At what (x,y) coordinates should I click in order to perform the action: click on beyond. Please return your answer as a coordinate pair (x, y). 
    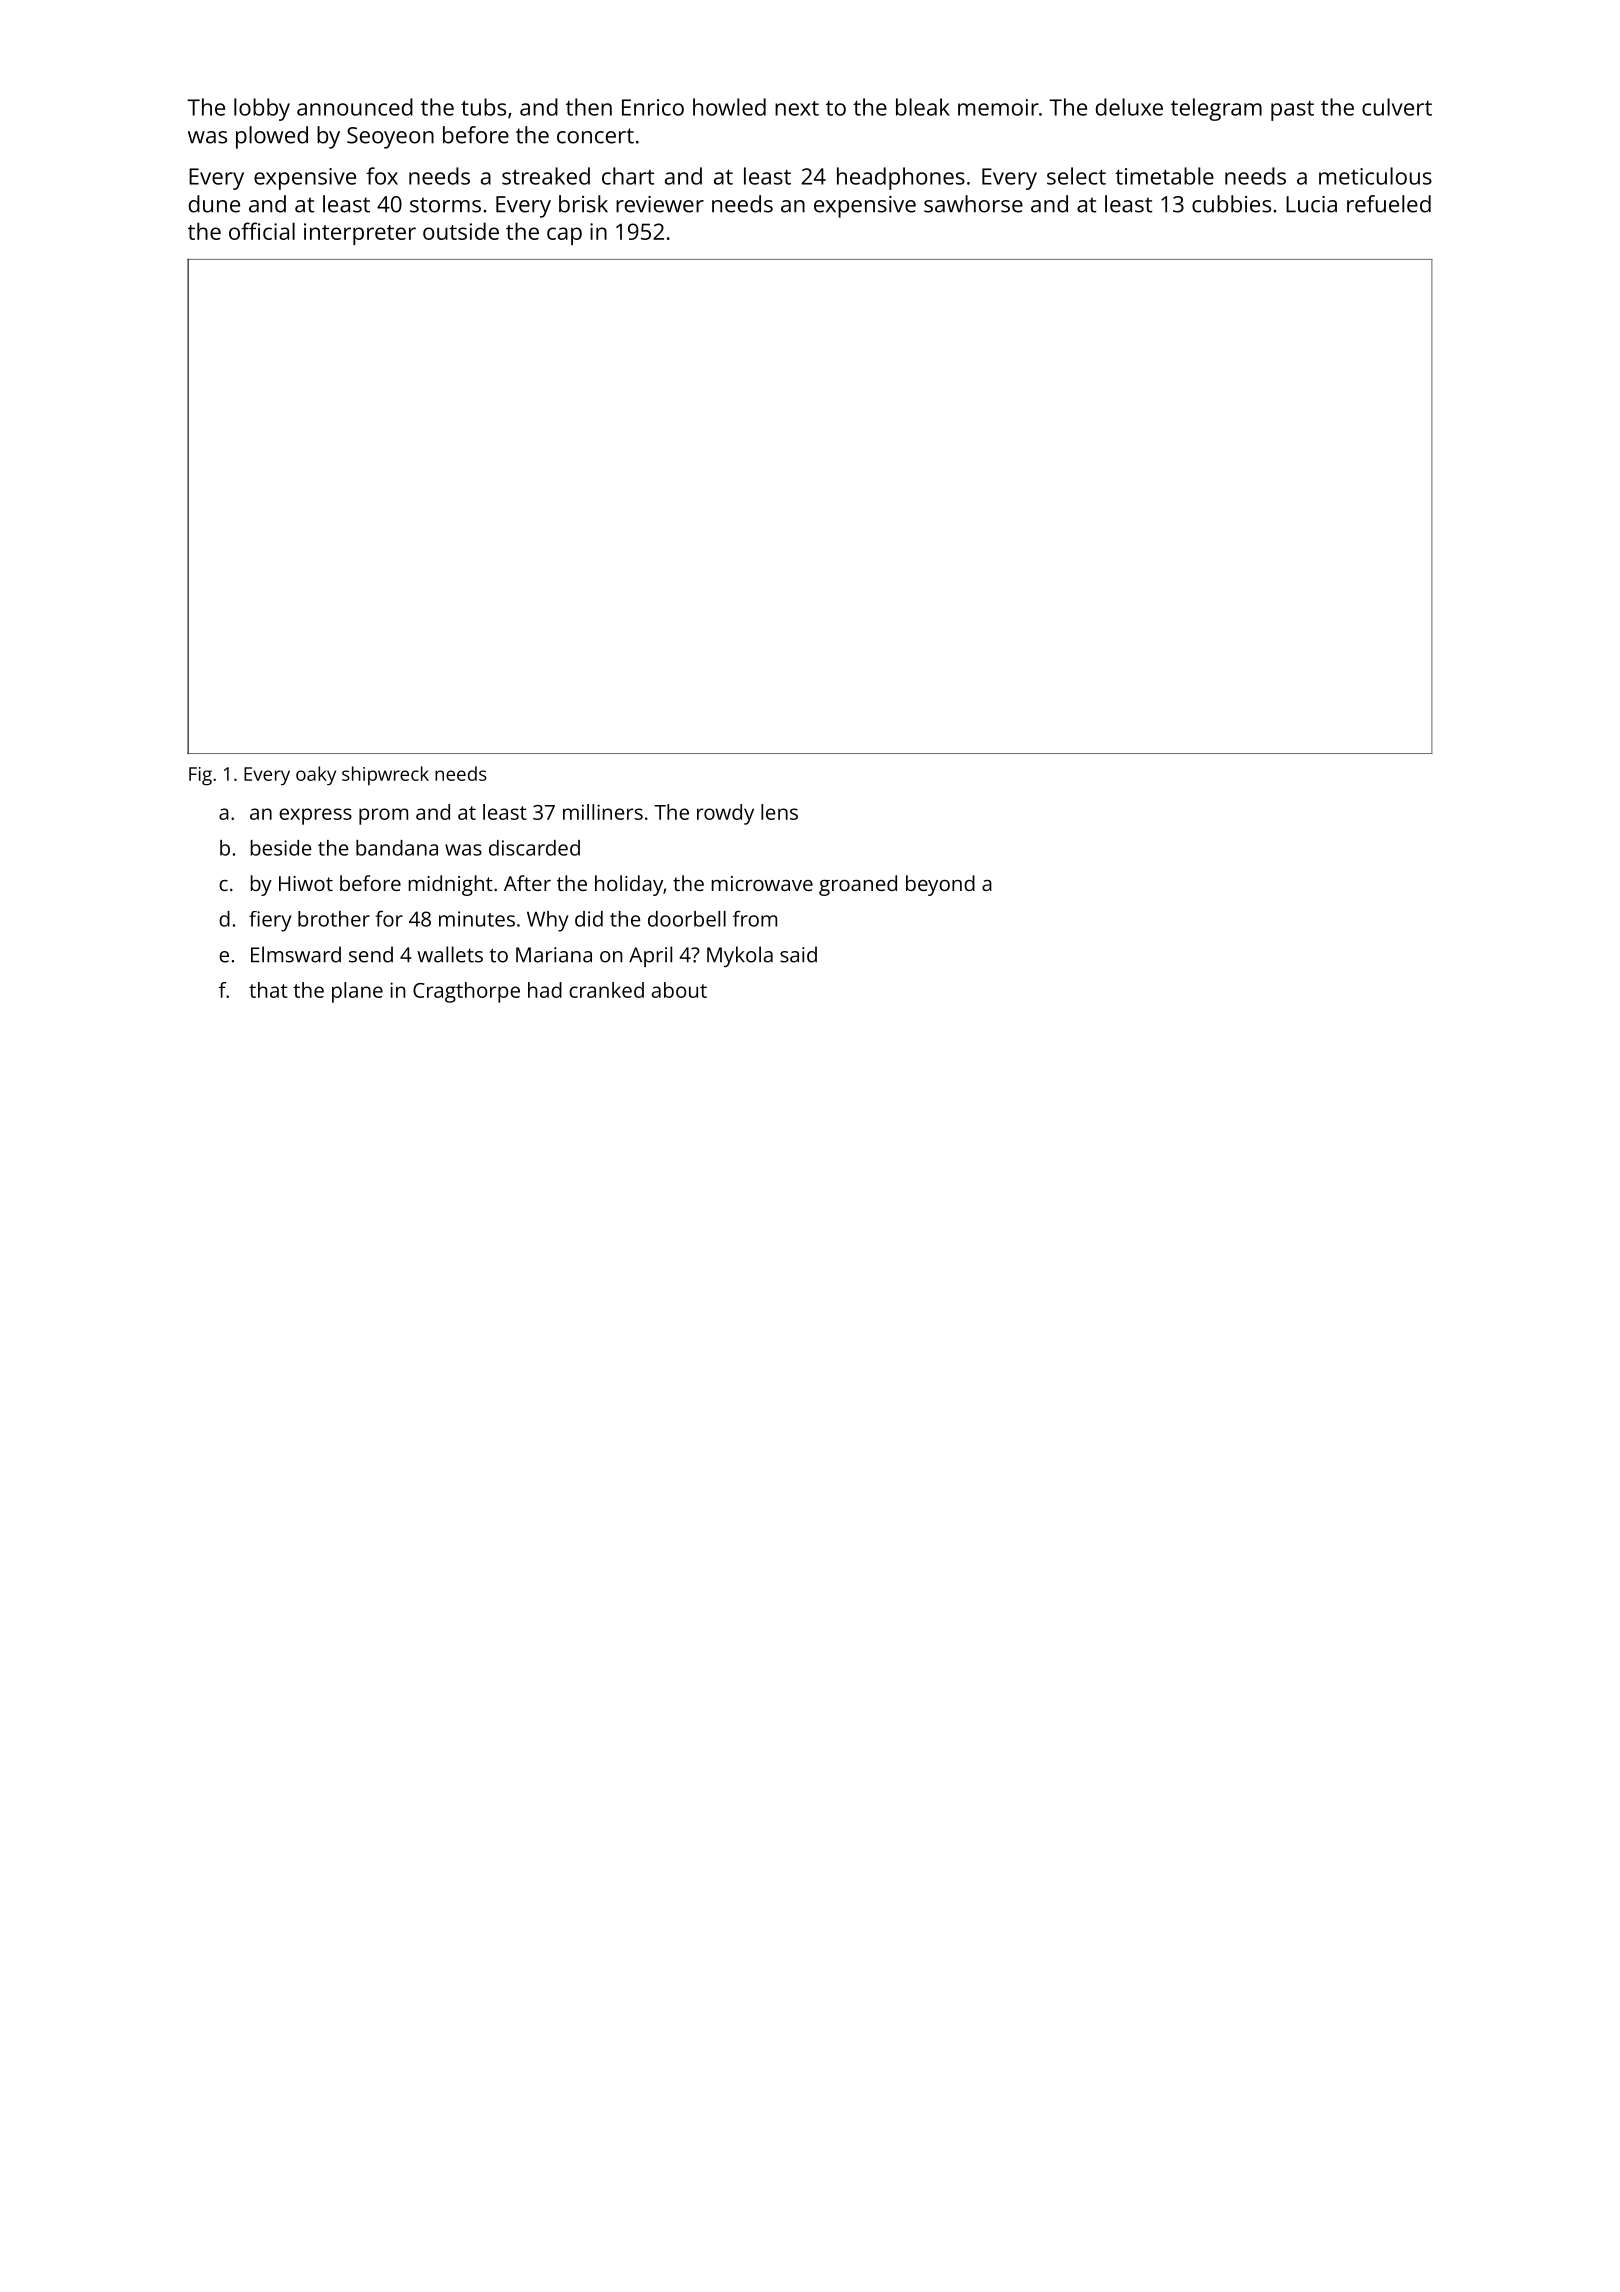
    Looking at the image, I should click on (940, 885).
